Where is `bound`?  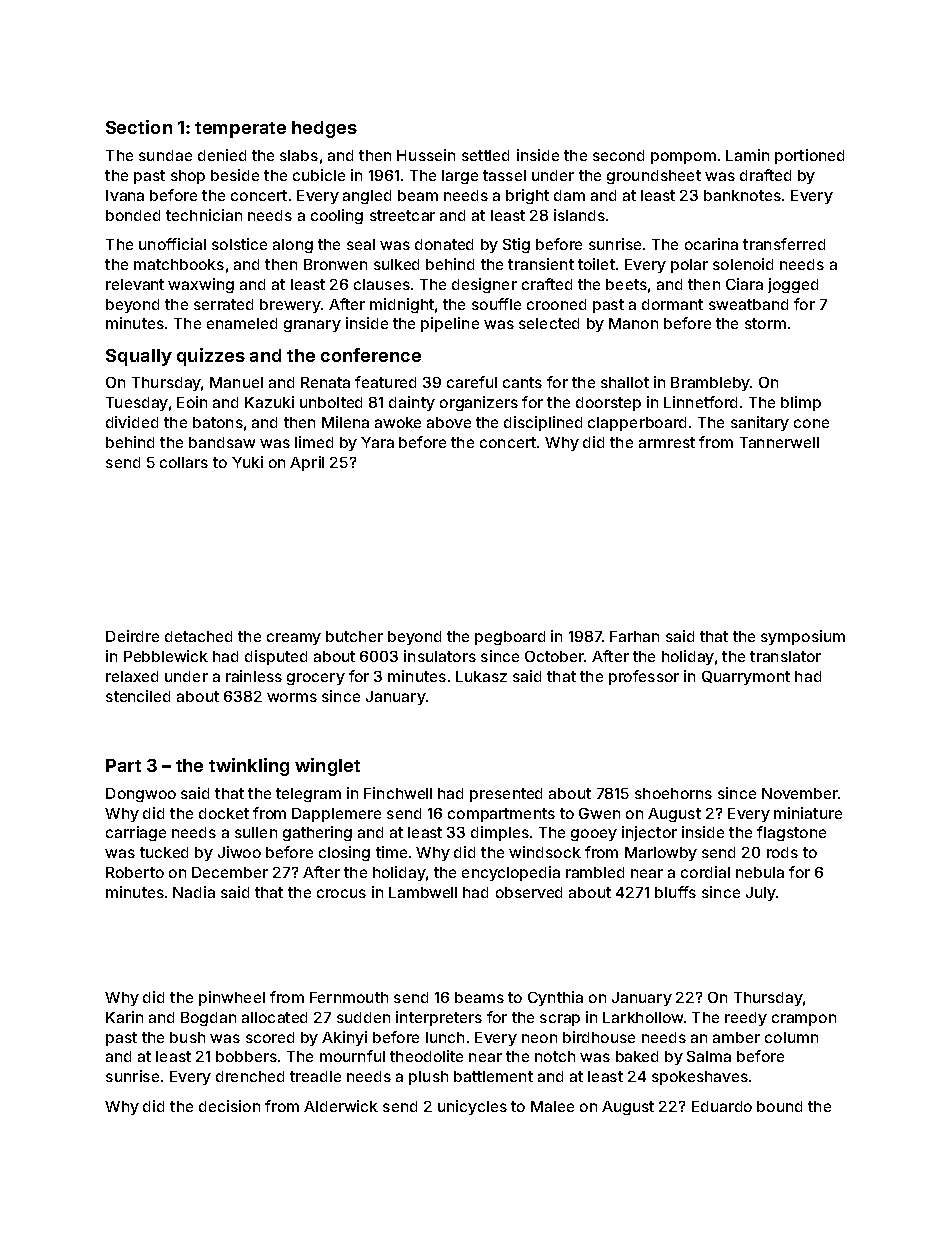
bound is located at coordinates (779, 1106).
